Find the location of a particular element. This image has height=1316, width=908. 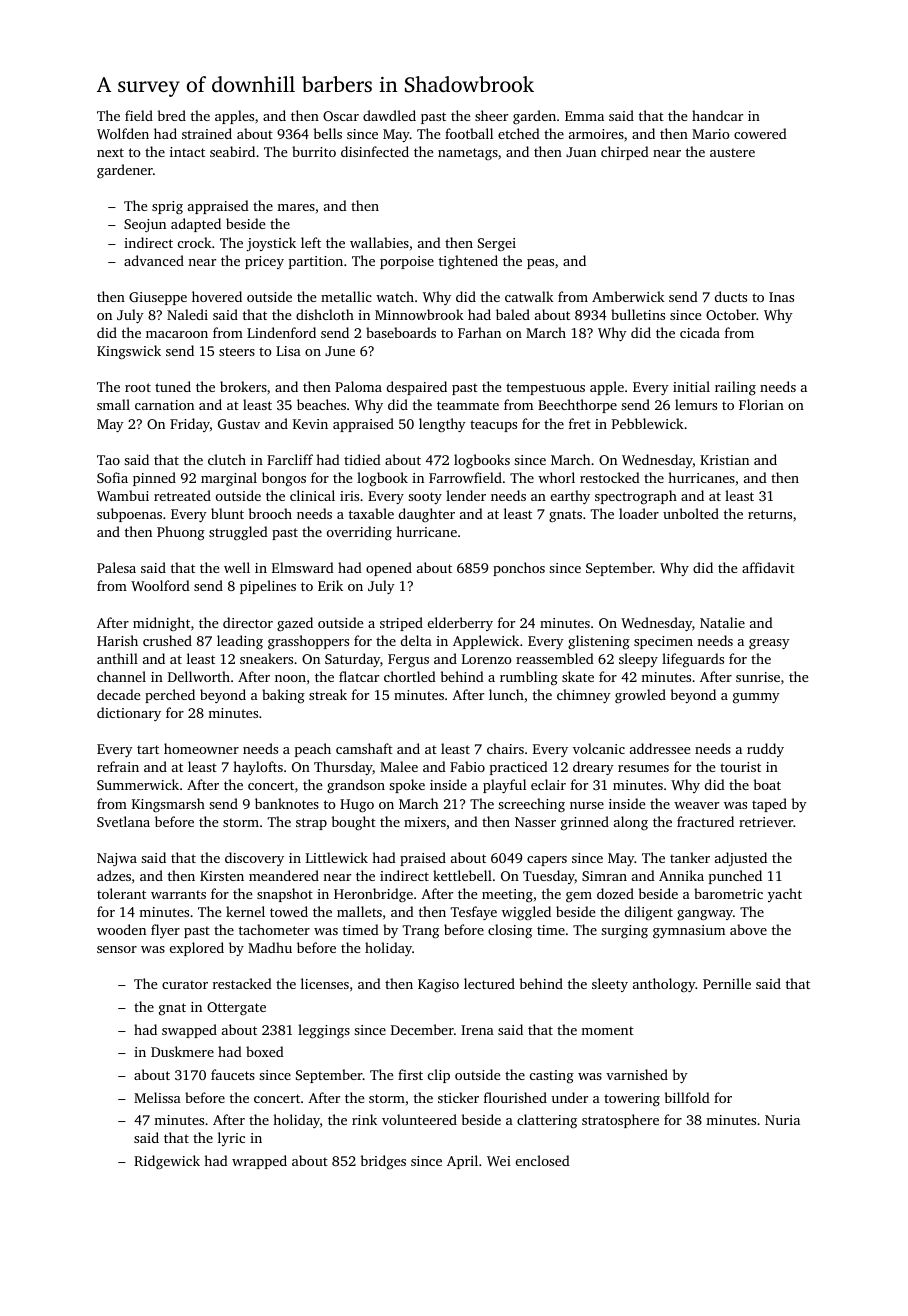

lender is located at coordinates (466, 495).
